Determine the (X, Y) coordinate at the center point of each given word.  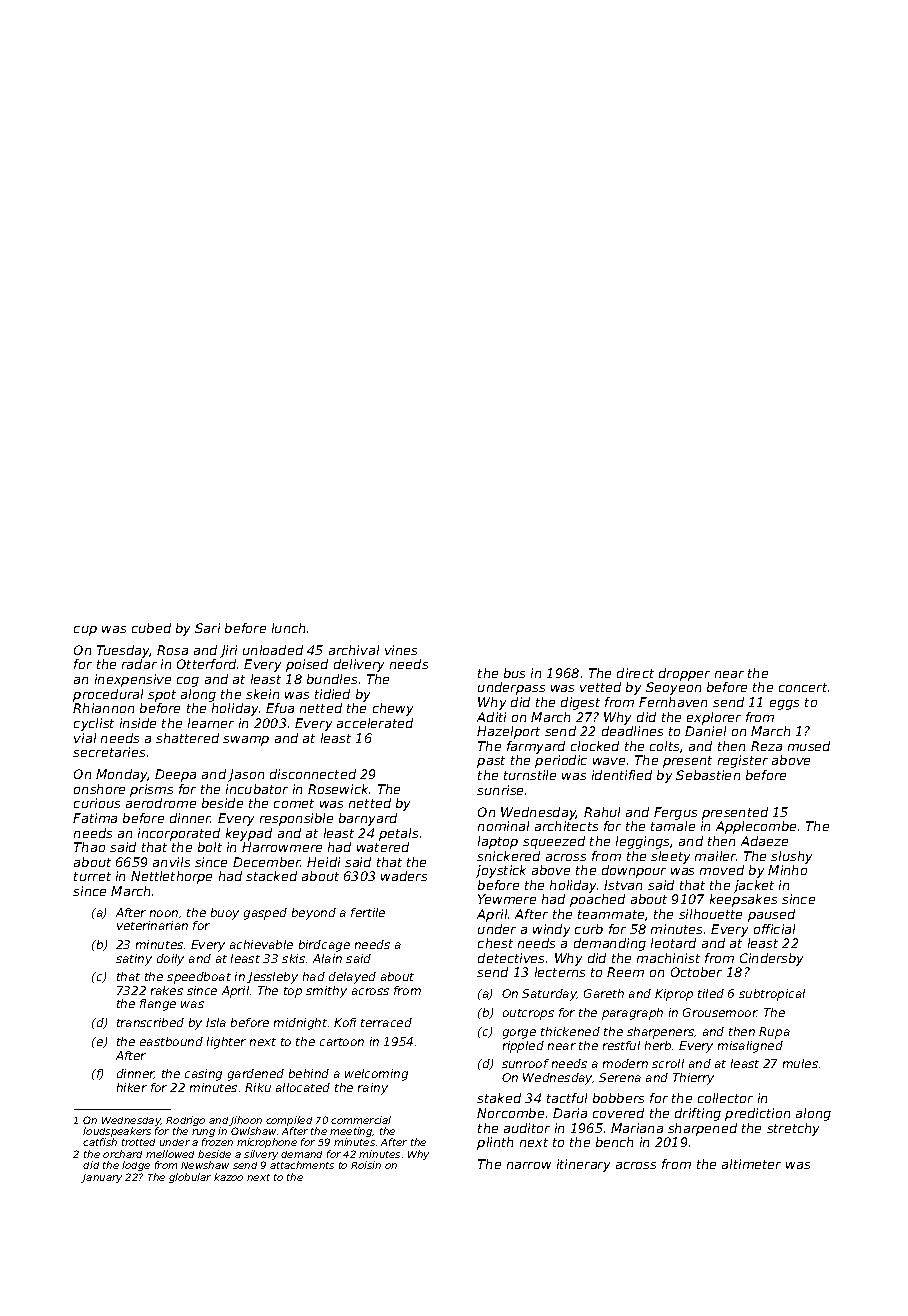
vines (401, 650)
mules (800, 1063)
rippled (523, 1047)
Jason (246, 775)
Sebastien (708, 775)
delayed (352, 978)
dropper (684, 674)
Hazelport (508, 732)
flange (158, 1005)
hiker (132, 1087)
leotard (673, 943)
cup (85, 631)
